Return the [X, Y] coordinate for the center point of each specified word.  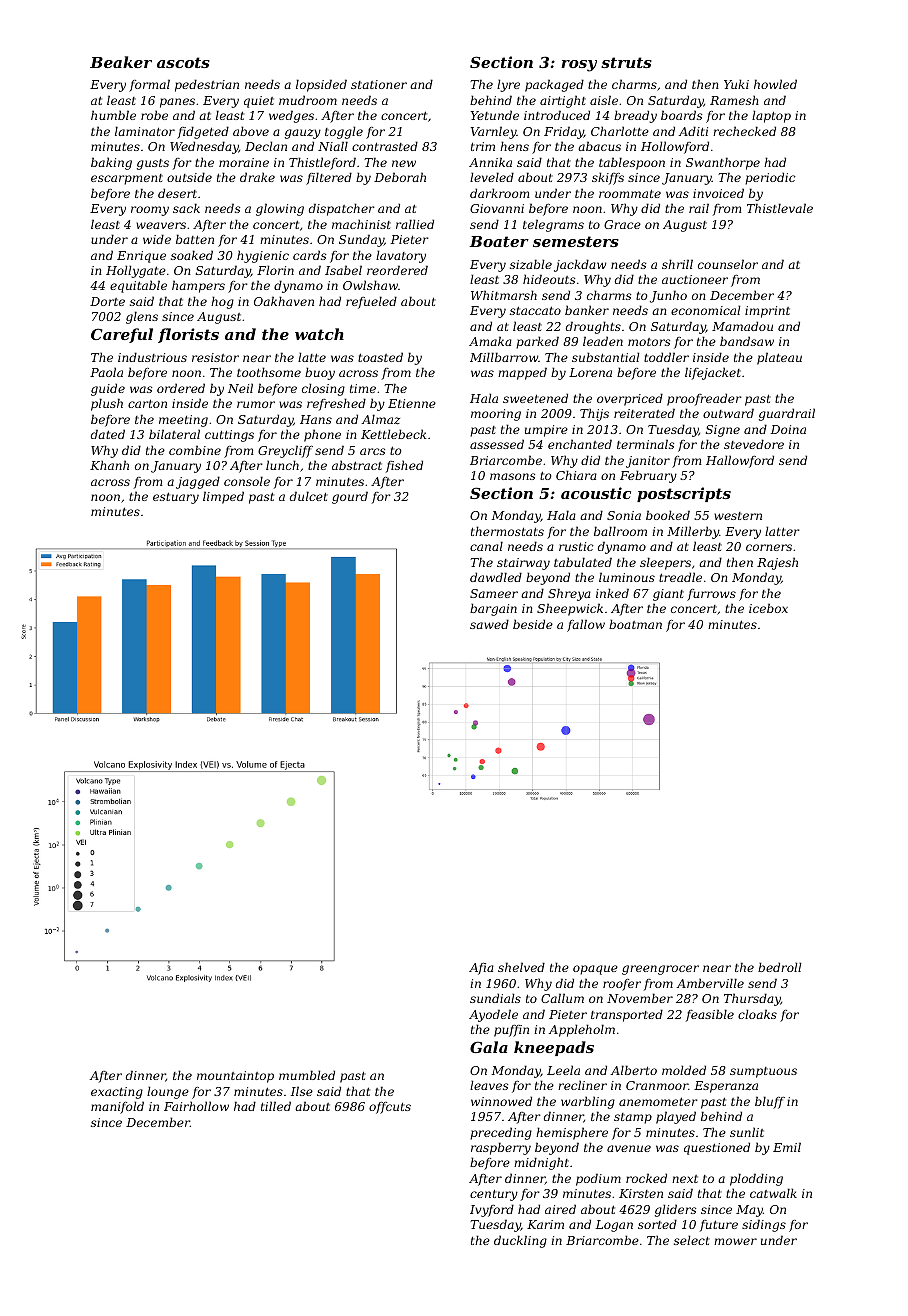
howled [775, 84]
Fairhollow [196, 1106]
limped [223, 497]
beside [533, 624]
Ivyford [492, 1210]
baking [111, 163]
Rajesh [777, 563]
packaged [554, 85]
